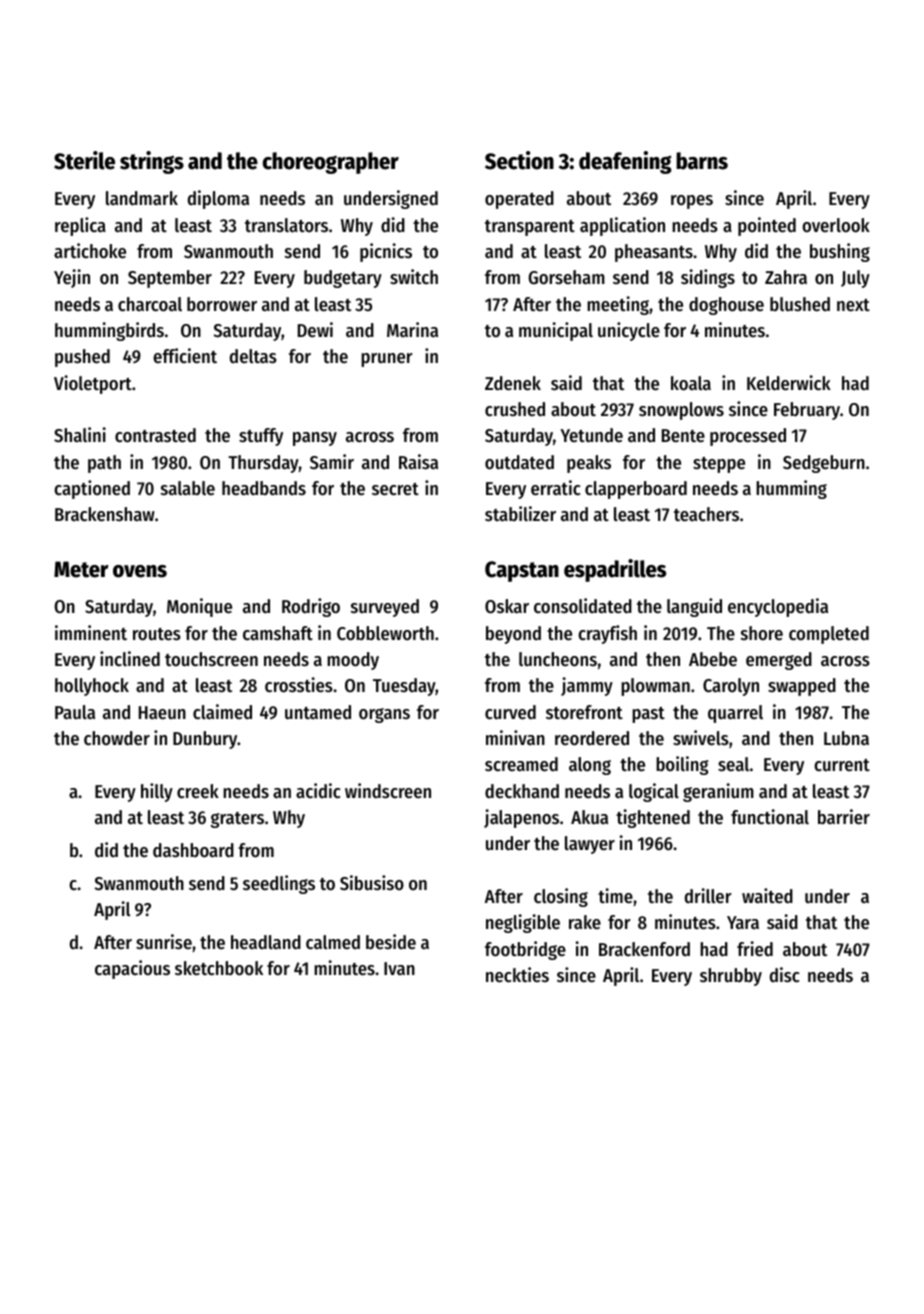 The width and height of the screenshot is (924, 1314). Describe the element at coordinates (829, 635) in the screenshot. I see `completed` at that location.
